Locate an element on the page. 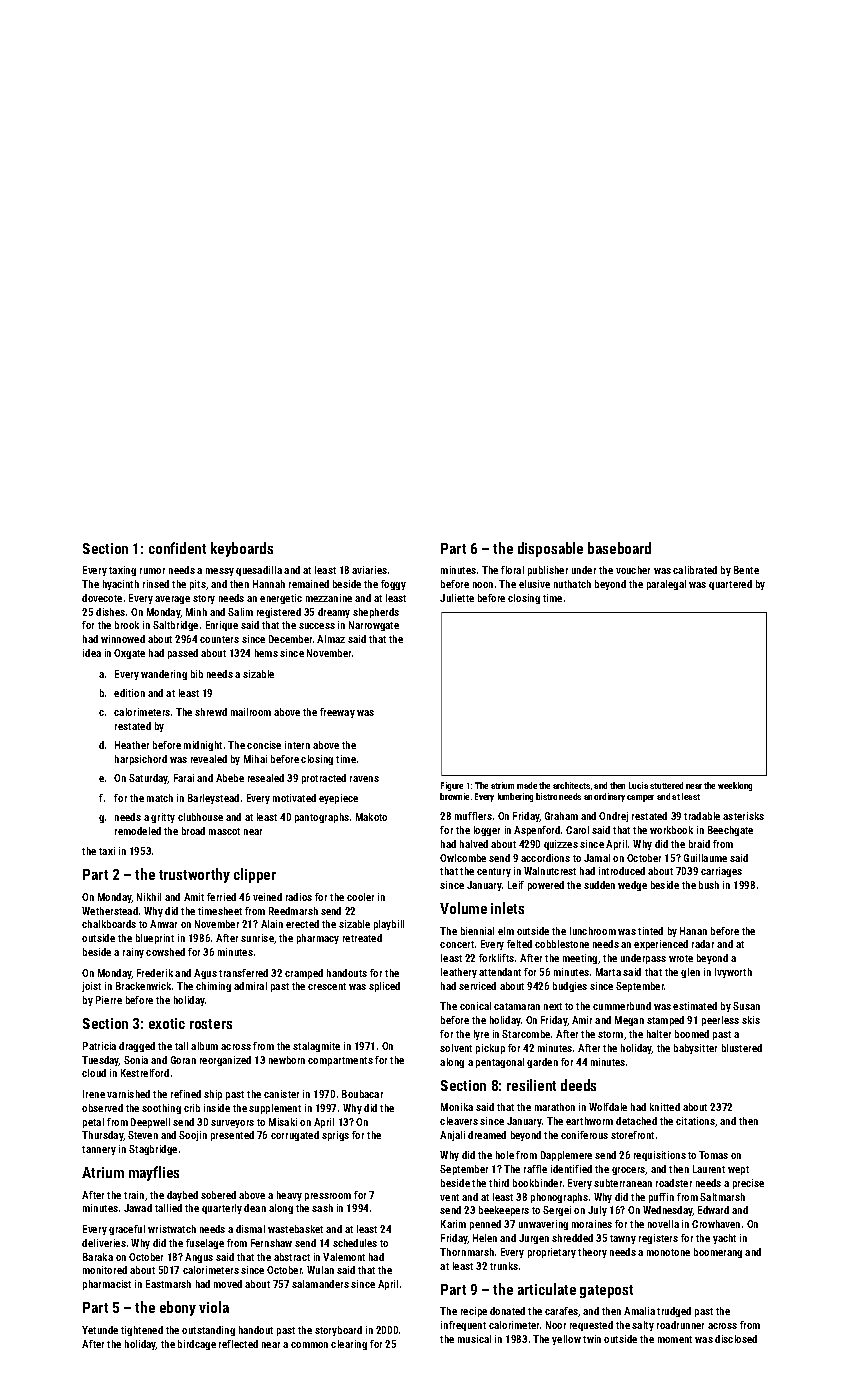 The width and height of the document is (849, 1400). baseboard is located at coordinates (619, 548).
